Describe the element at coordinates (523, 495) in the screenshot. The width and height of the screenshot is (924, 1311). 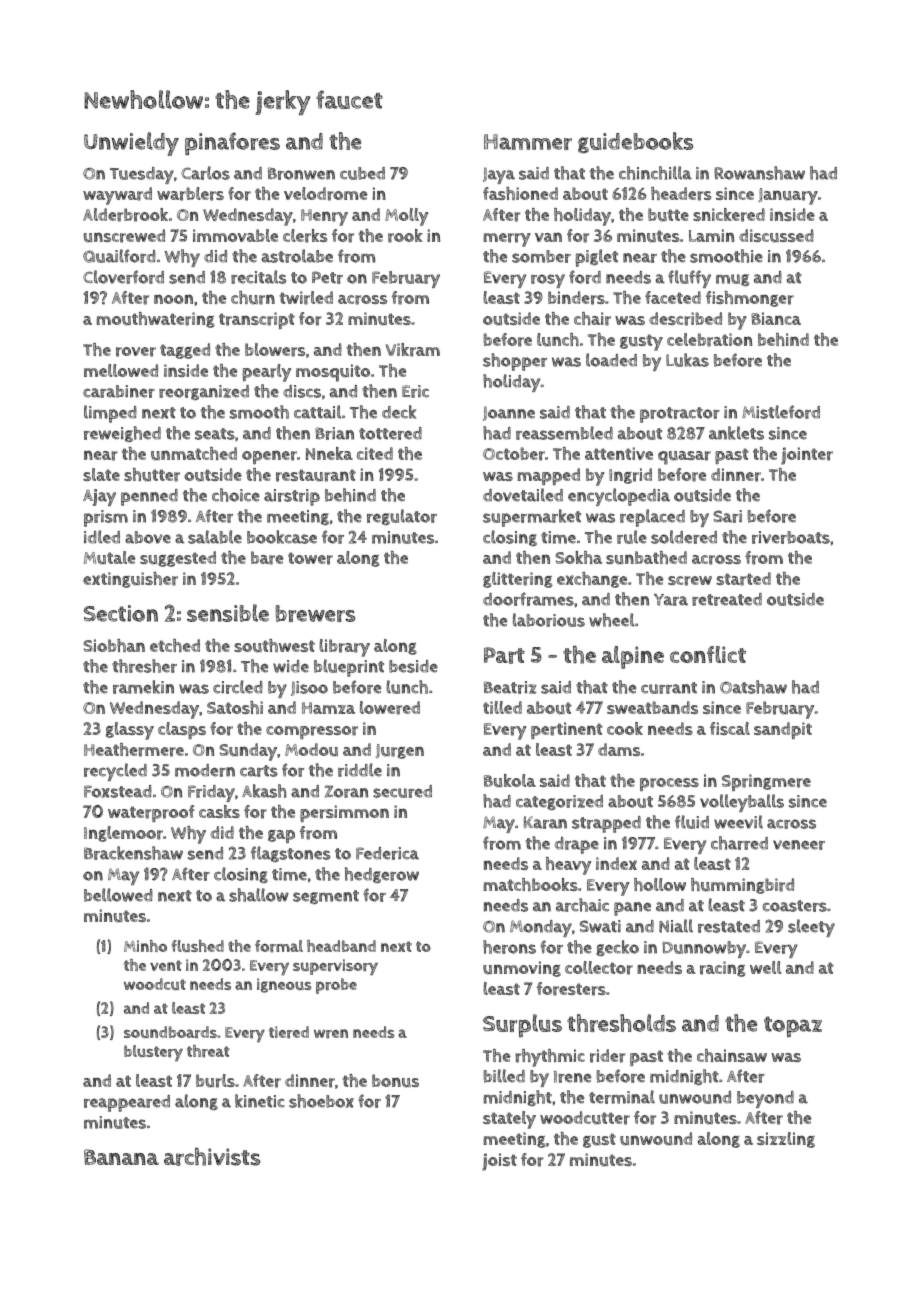
I see `dovetailed` at that location.
